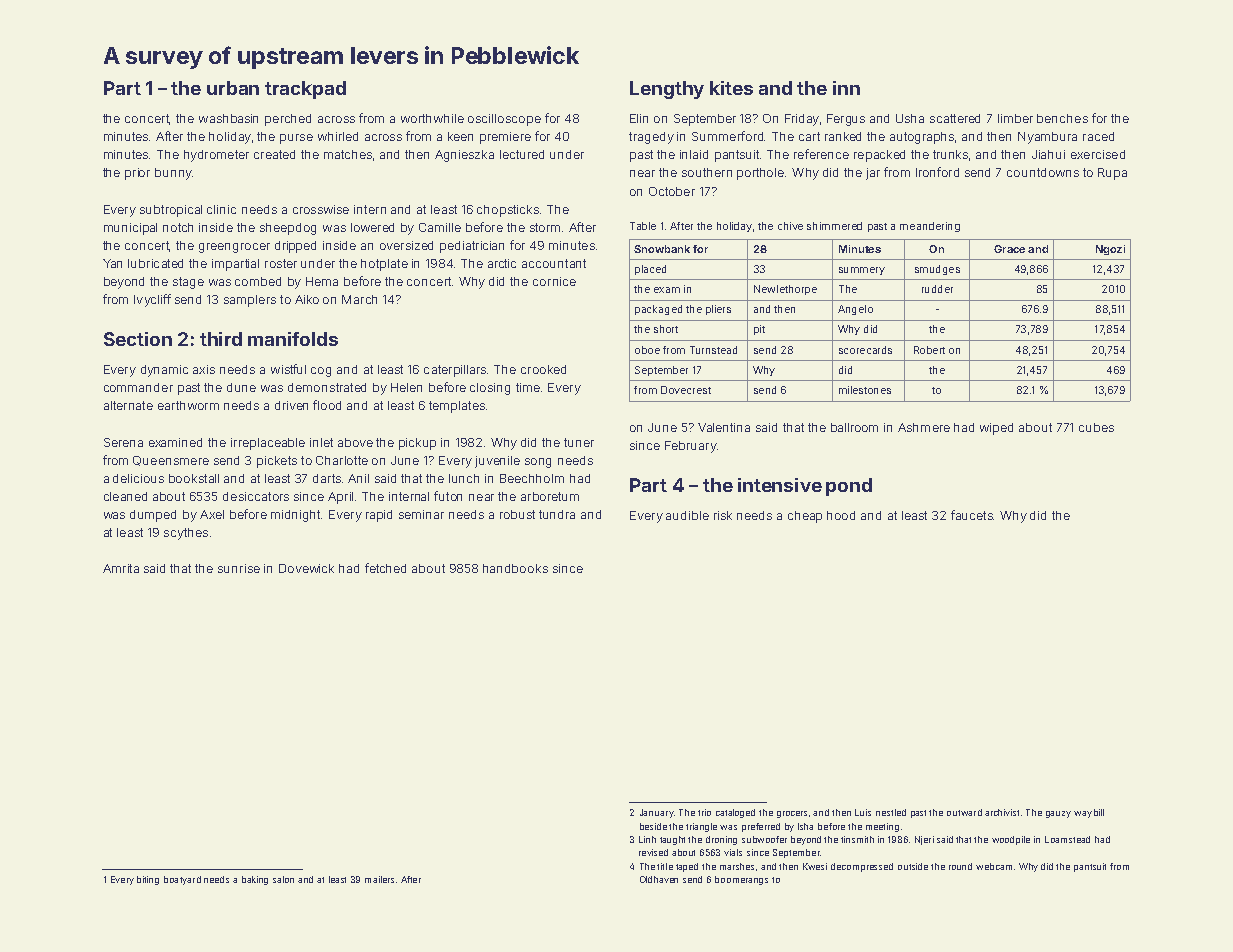  Describe the element at coordinates (996, 429) in the page. I see `wiped` at that location.
